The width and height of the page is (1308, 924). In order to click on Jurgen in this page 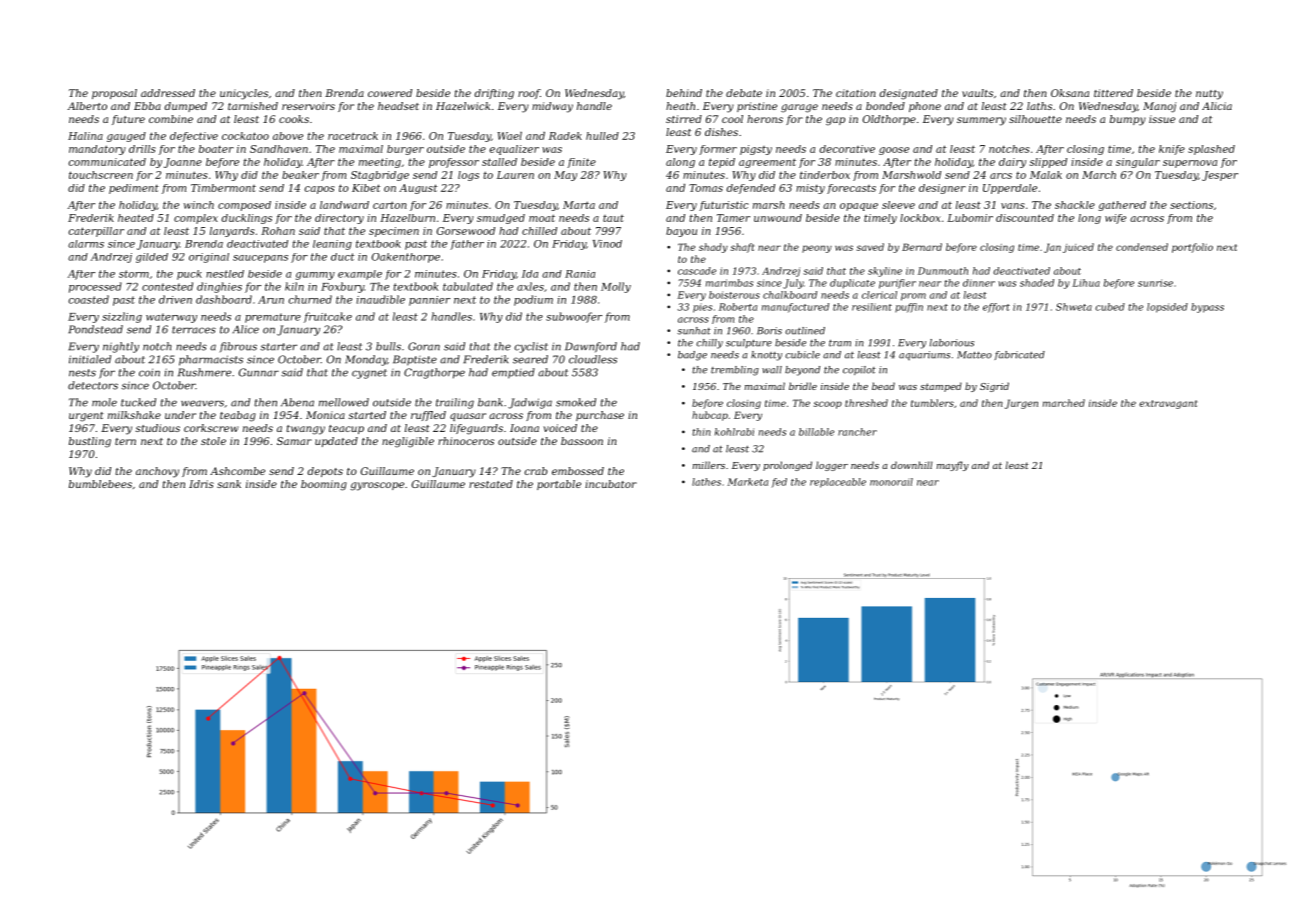, I will do `click(1021, 404)`.
